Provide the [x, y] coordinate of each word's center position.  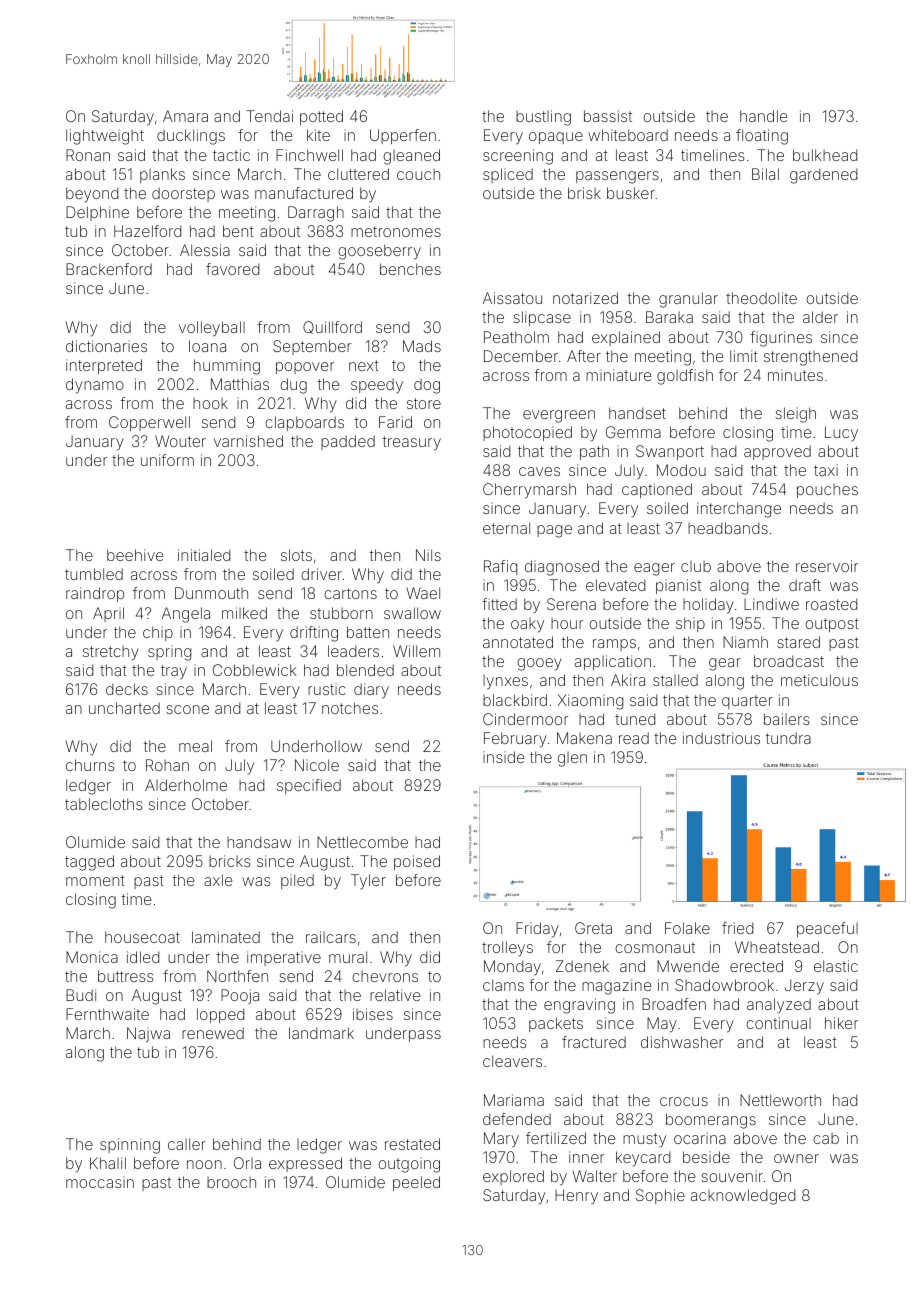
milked [244, 613]
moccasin [100, 1182]
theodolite [761, 298]
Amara [185, 116]
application [613, 662]
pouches [827, 491]
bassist [608, 116]
